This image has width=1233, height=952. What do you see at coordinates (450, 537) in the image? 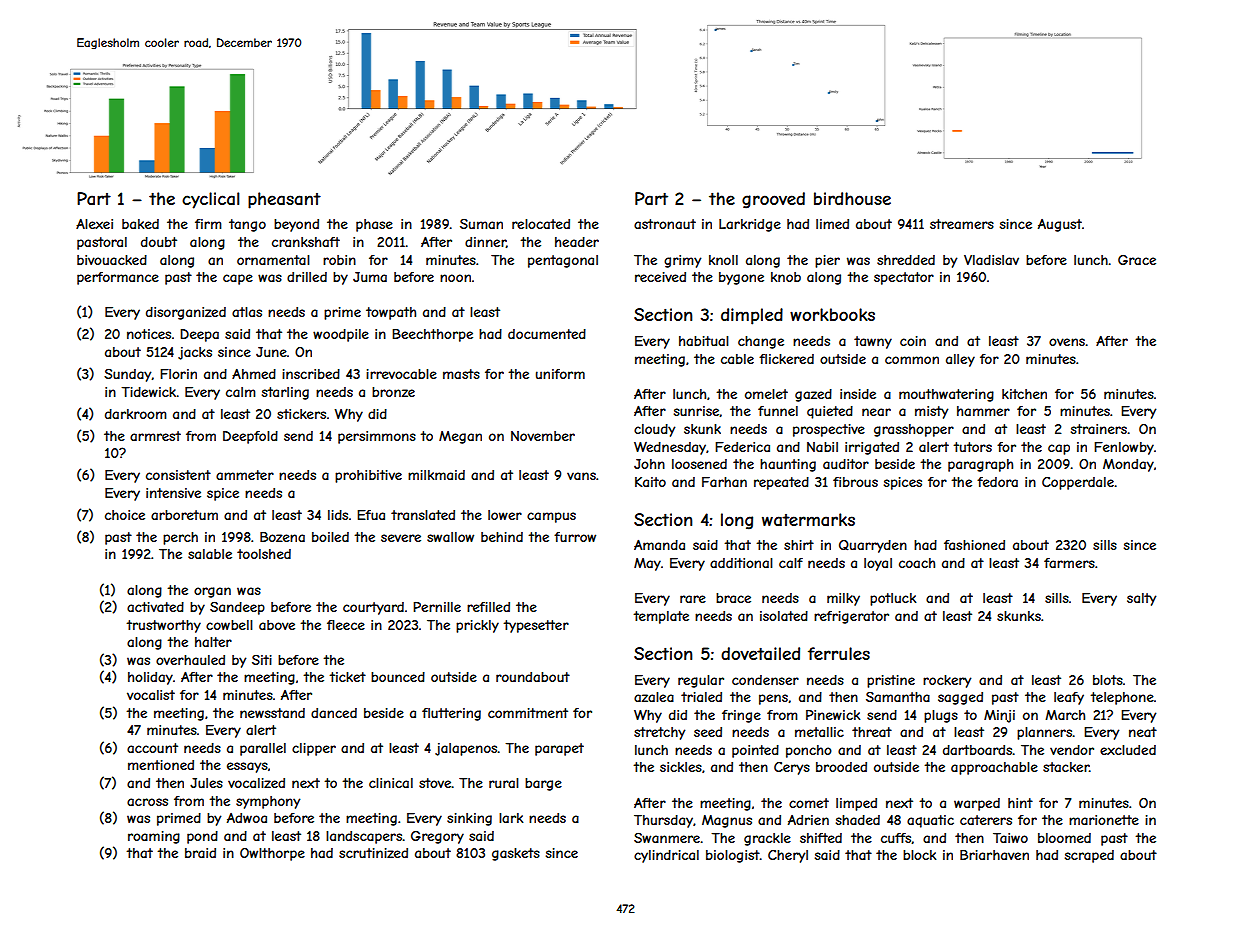
I see `swallow` at bounding box center [450, 537].
